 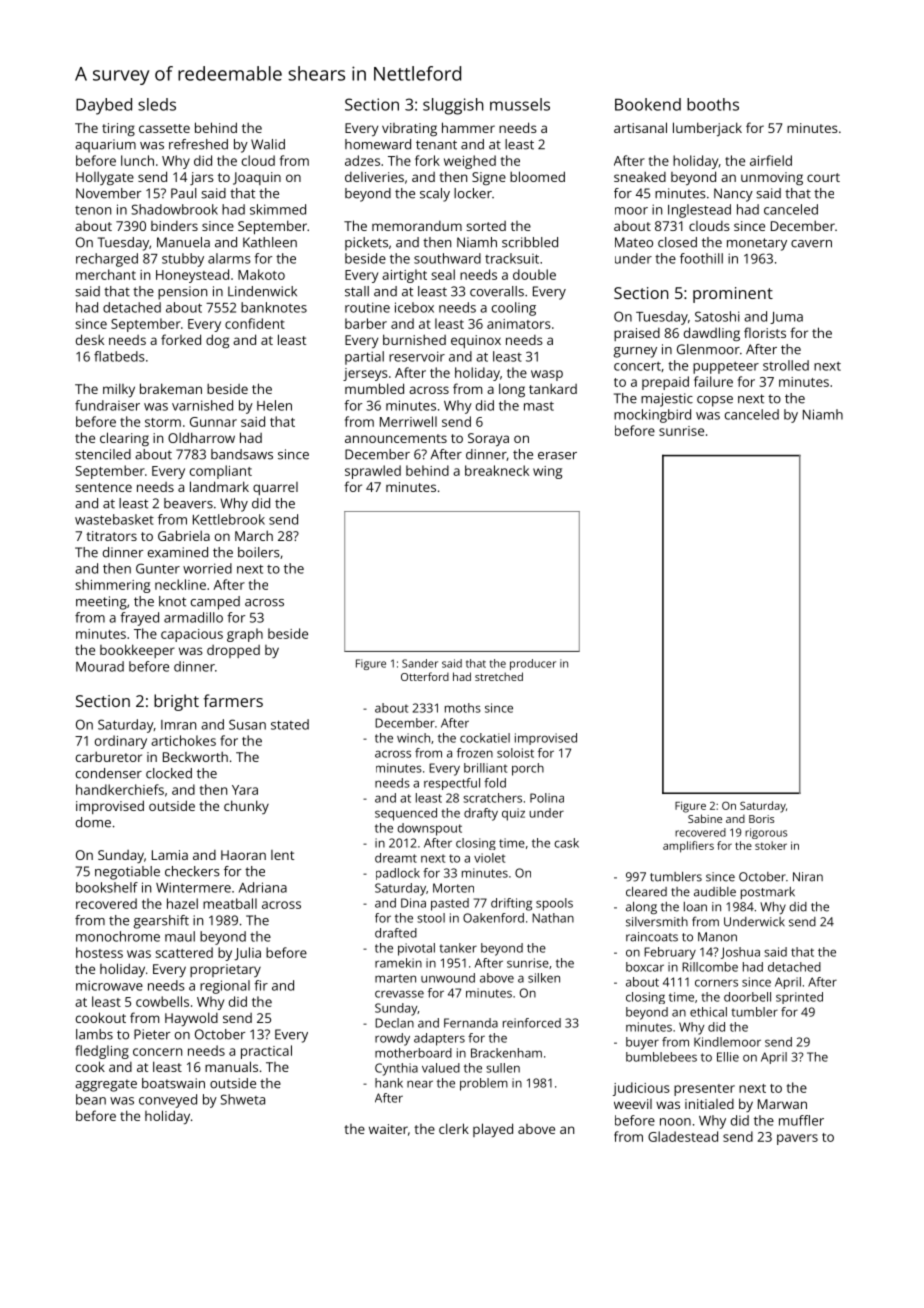 What do you see at coordinates (497, 470) in the screenshot?
I see `breakneck` at bounding box center [497, 470].
